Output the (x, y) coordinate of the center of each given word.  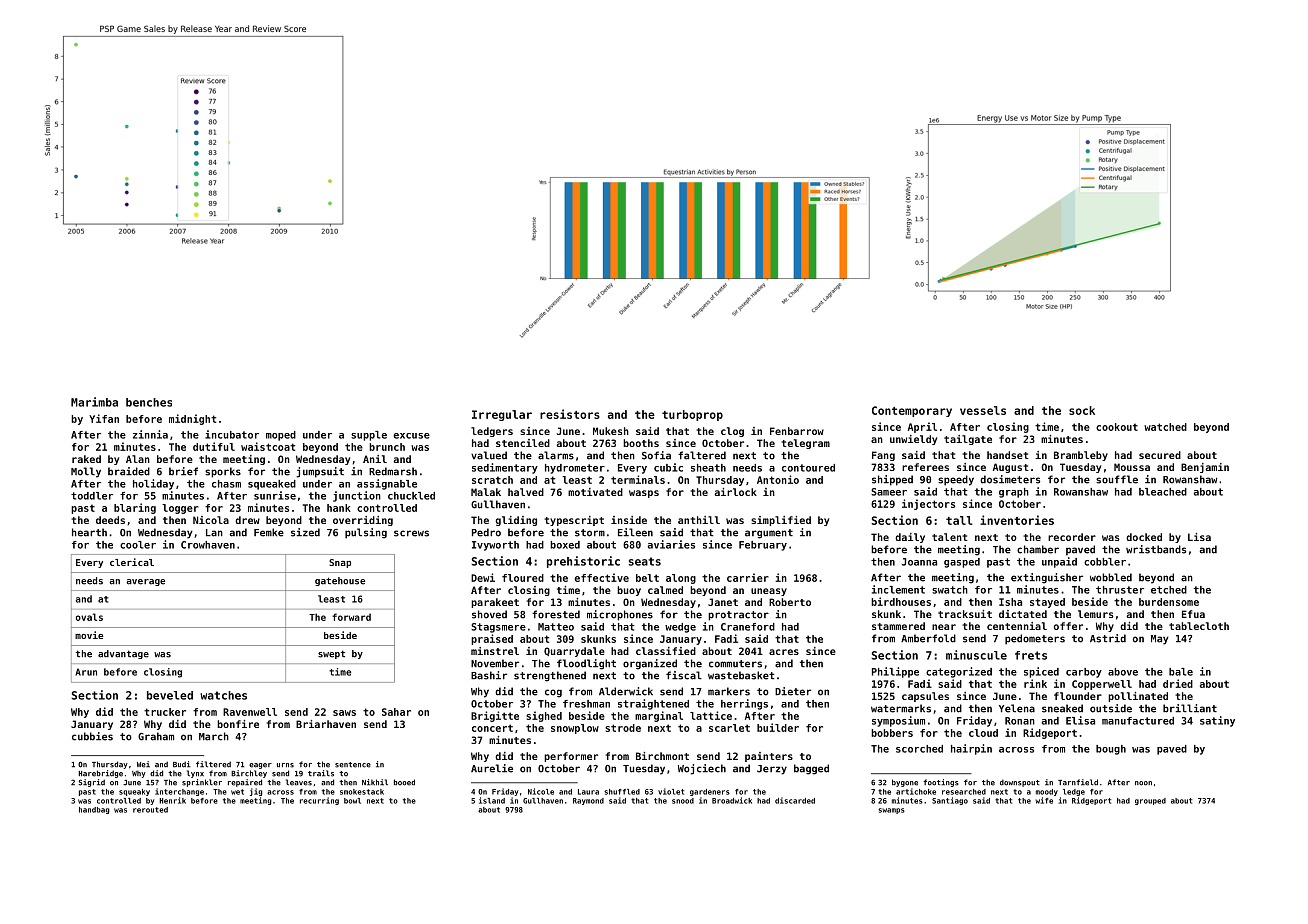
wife (1044, 800)
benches (149, 402)
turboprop (692, 415)
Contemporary (912, 411)
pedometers (1035, 639)
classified (666, 651)
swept (331, 654)
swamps (891, 811)
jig (256, 792)
